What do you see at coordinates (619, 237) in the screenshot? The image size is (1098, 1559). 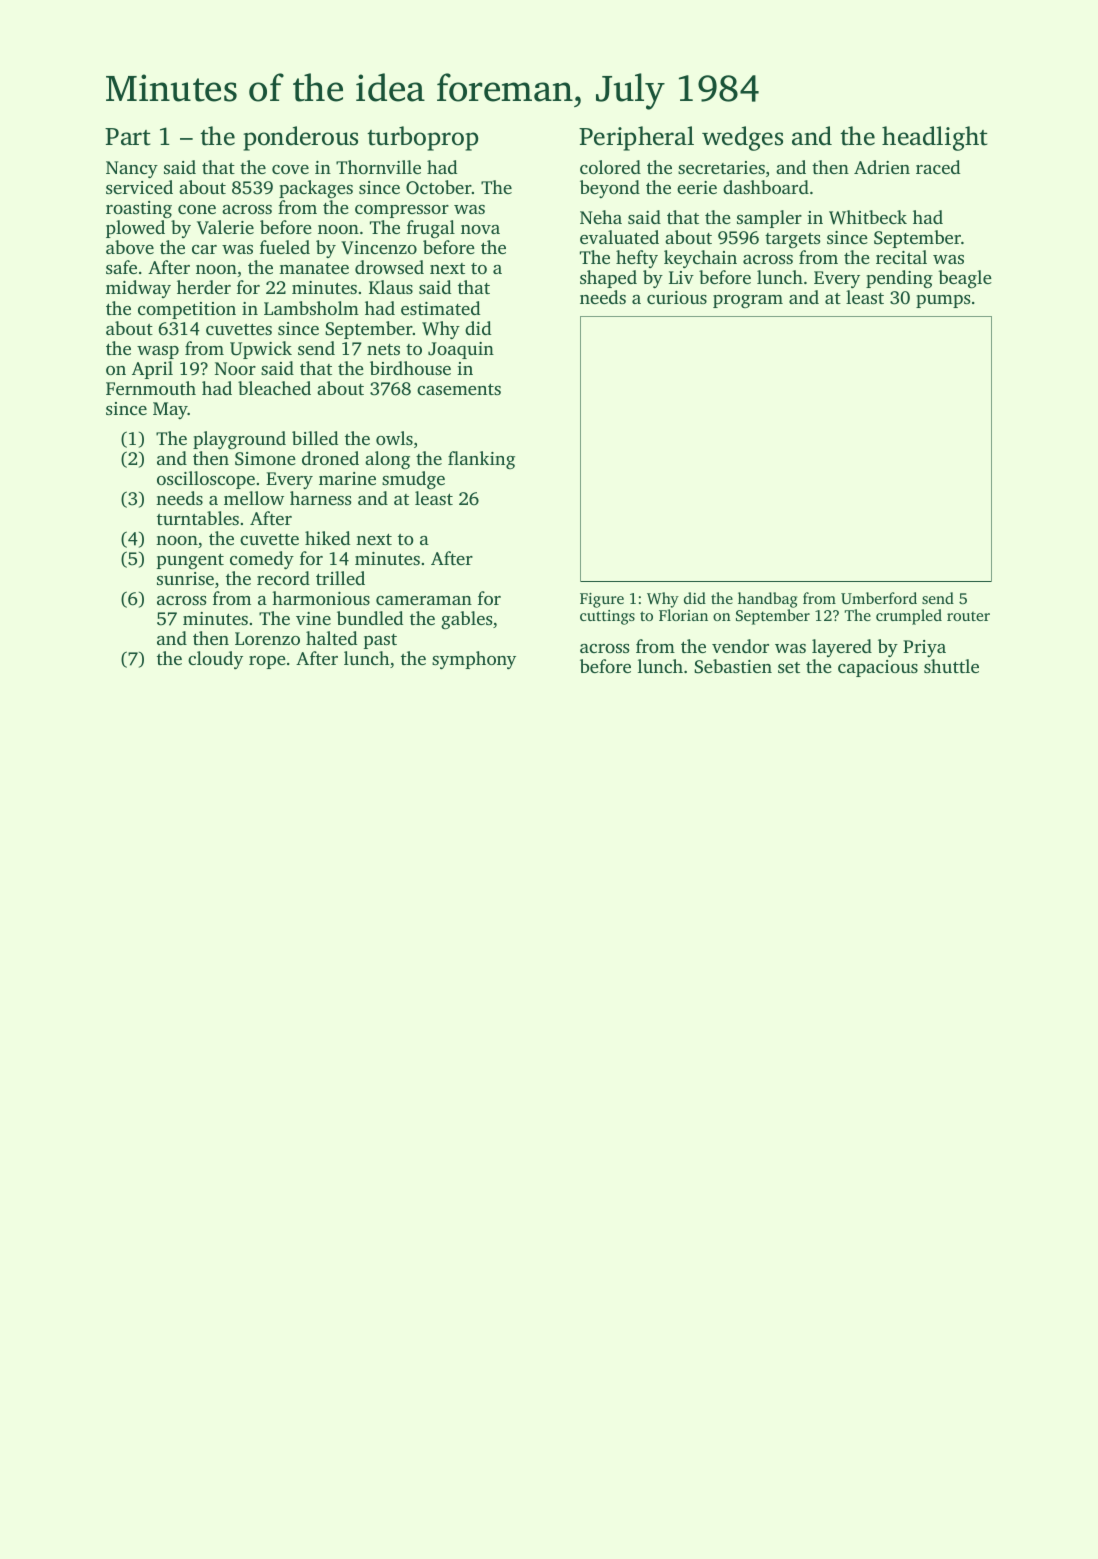 I see `evaluated` at bounding box center [619, 237].
